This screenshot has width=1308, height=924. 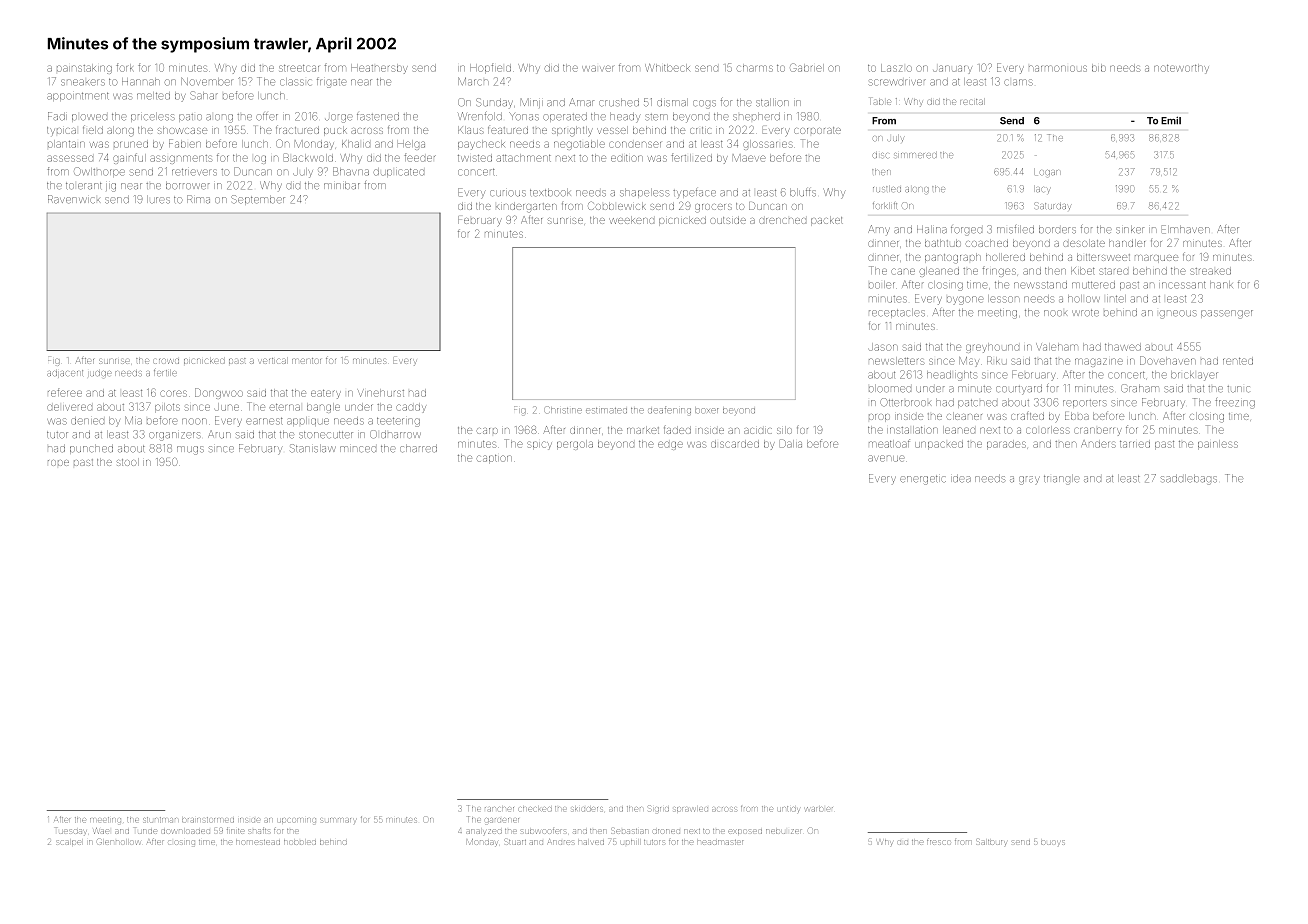 What do you see at coordinates (939, 445) in the screenshot?
I see `unpacked` at bounding box center [939, 445].
